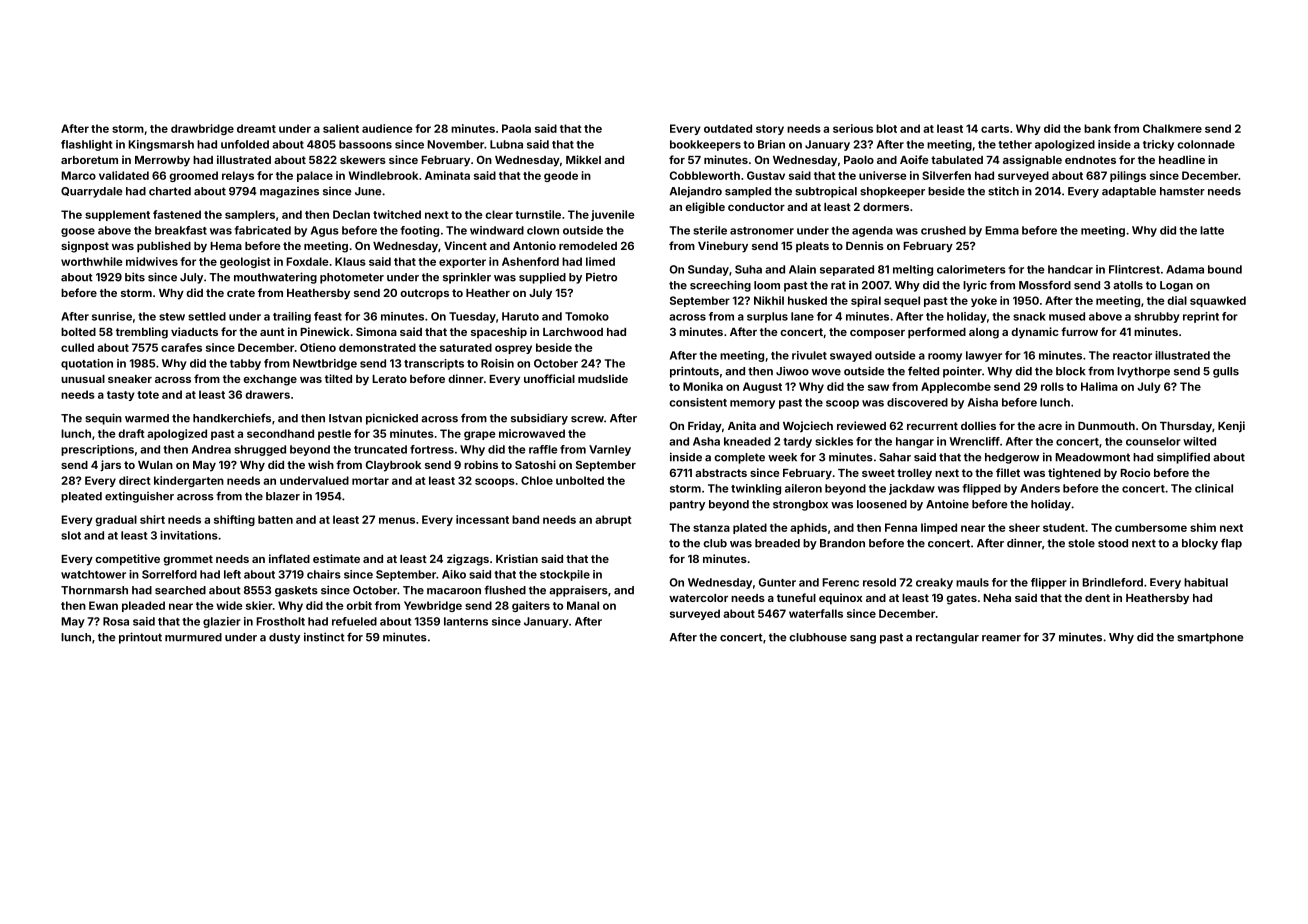  What do you see at coordinates (721, 473) in the image?
I see `abstracts` at bounding box center [721, 473].
